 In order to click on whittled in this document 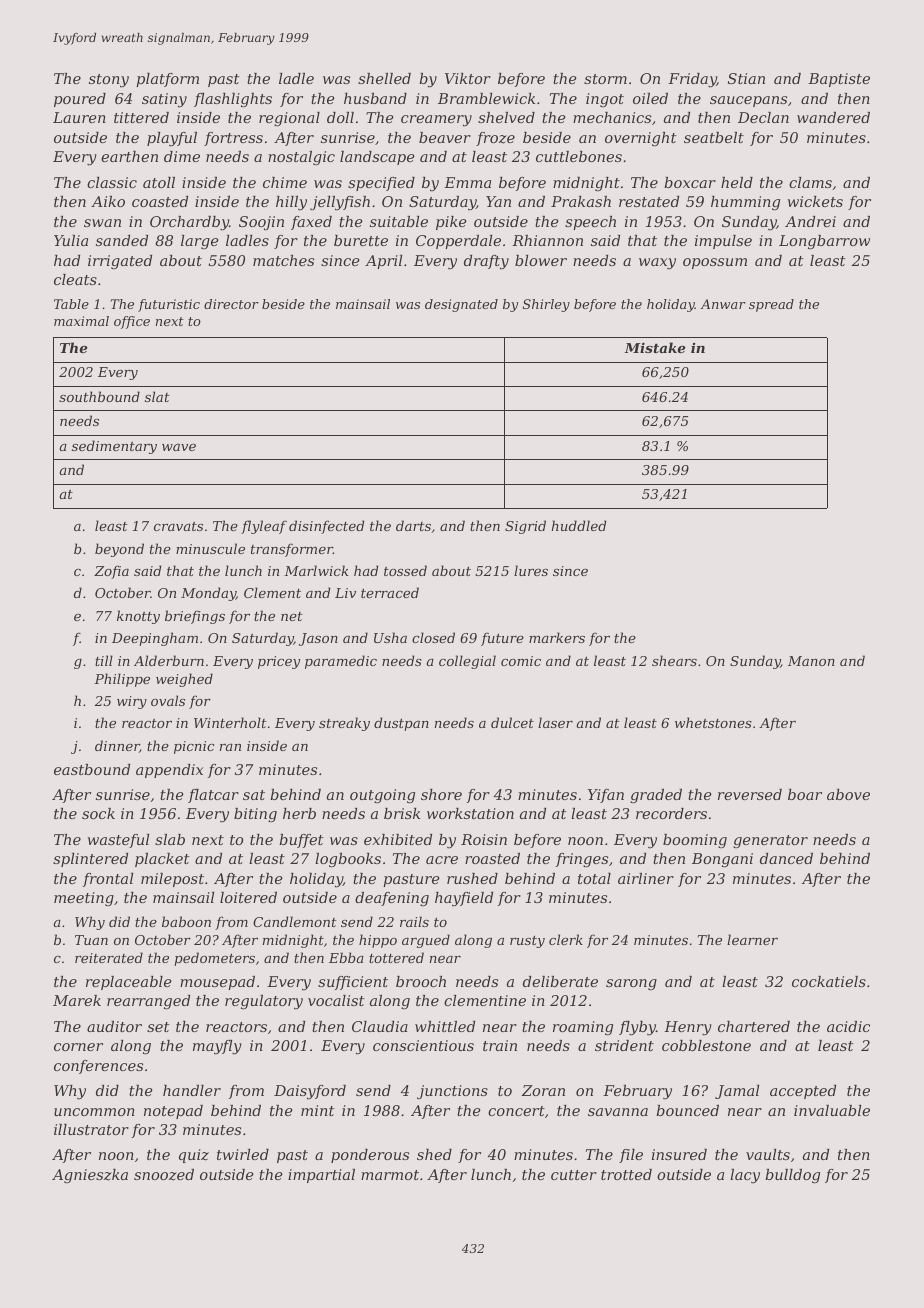, I will do `click(445, 1026)`.
